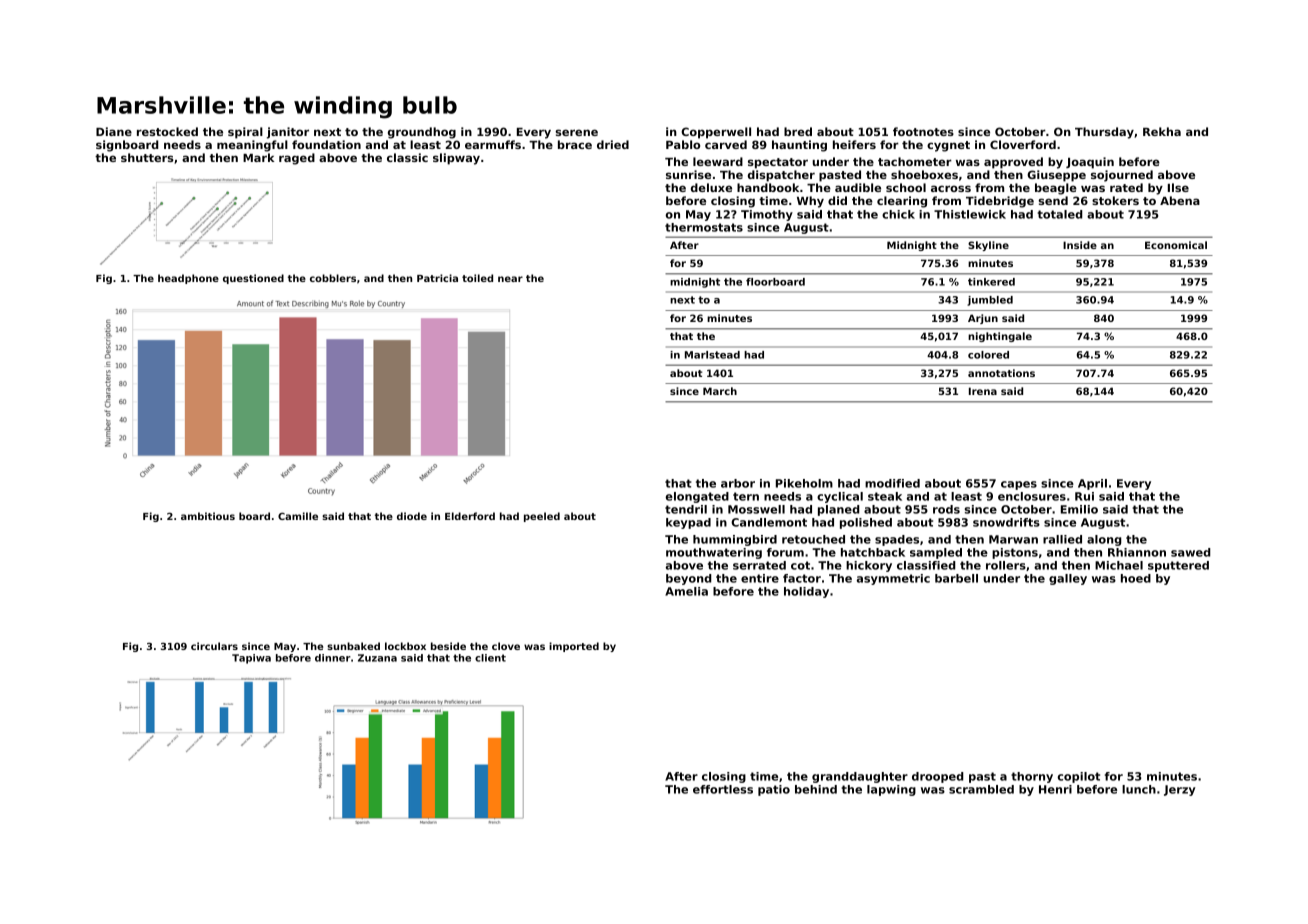 The width and height of the screenshot is (1308, 924). I want to click on Giuseppe, so click(1056, 176).
